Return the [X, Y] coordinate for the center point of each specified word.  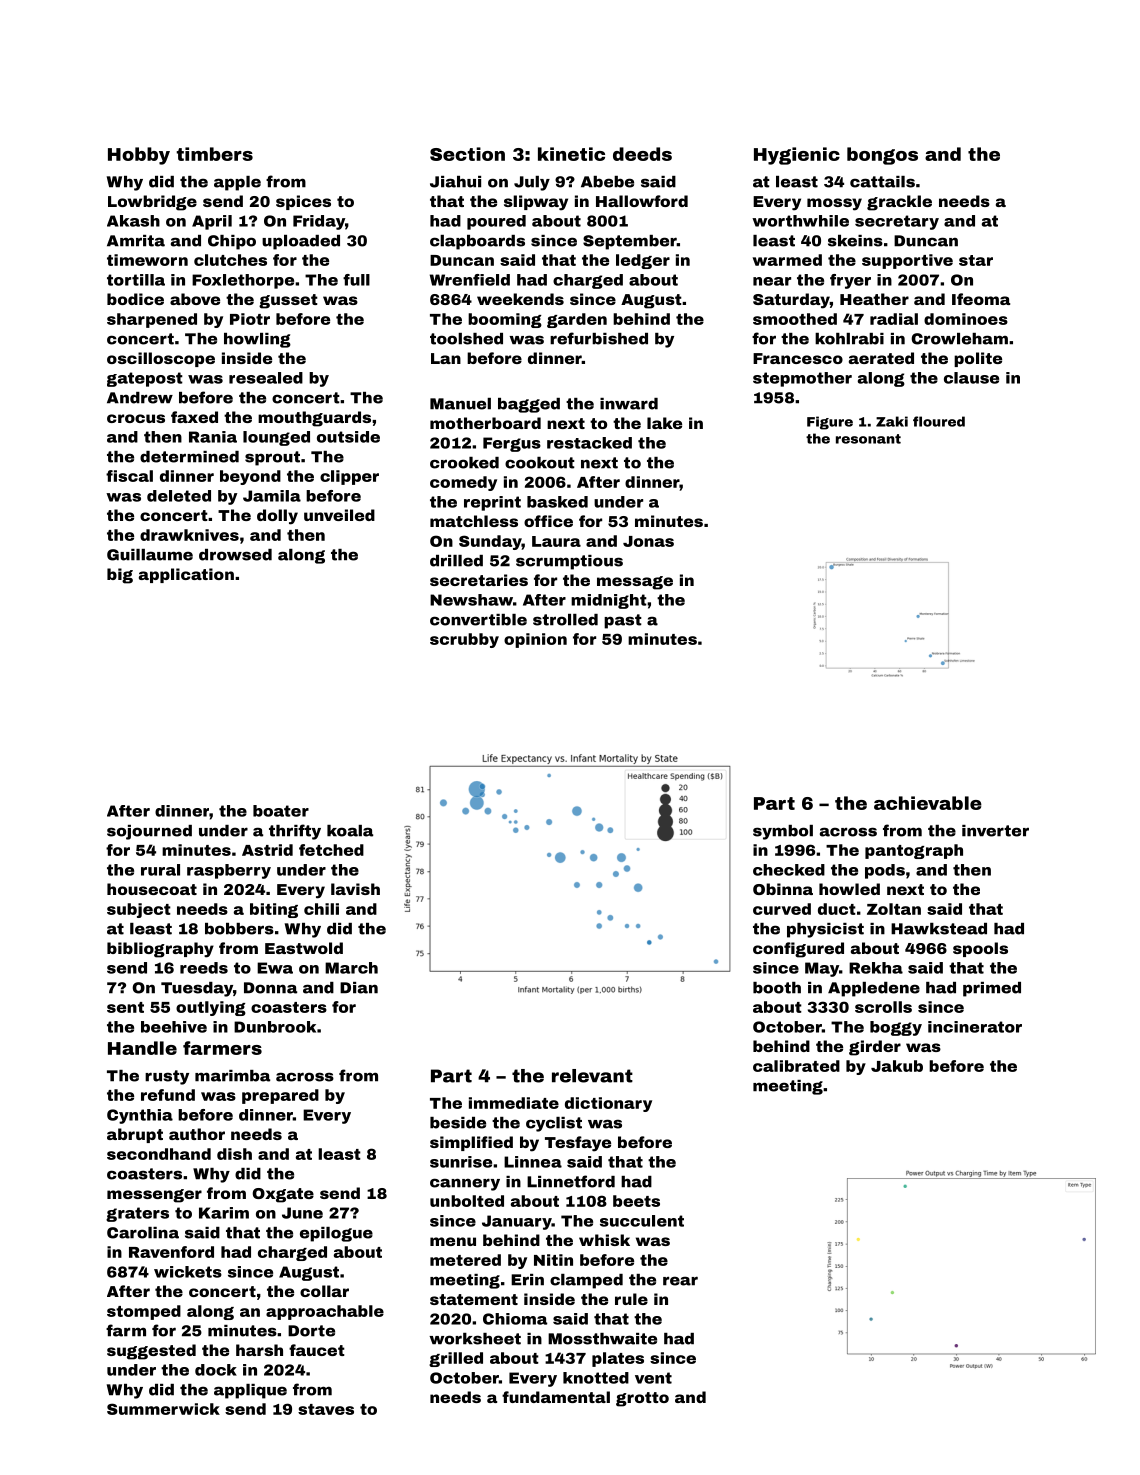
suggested [151, 1352]
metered [465, 1260]
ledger [643, 261]
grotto [642, 1399]
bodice [135, 299]
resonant [868, 439]
